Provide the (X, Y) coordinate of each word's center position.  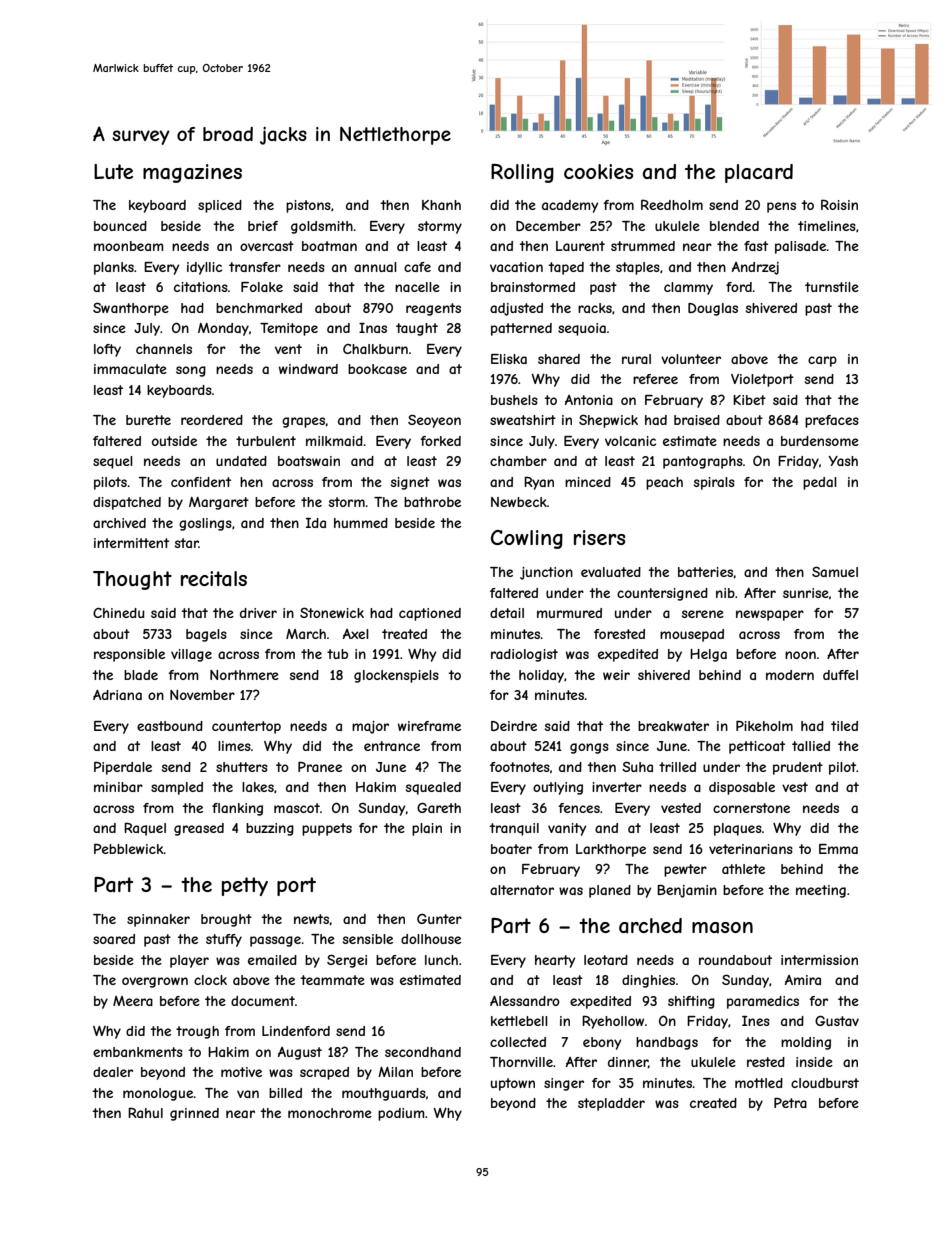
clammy (688, 288)
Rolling (522, 173)
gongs (589, 748)
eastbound (170, 726)
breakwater (673, 726)
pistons (308, 206)
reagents (433, 309)
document (263, 1001)
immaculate (130, 369)
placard (759, 173)
